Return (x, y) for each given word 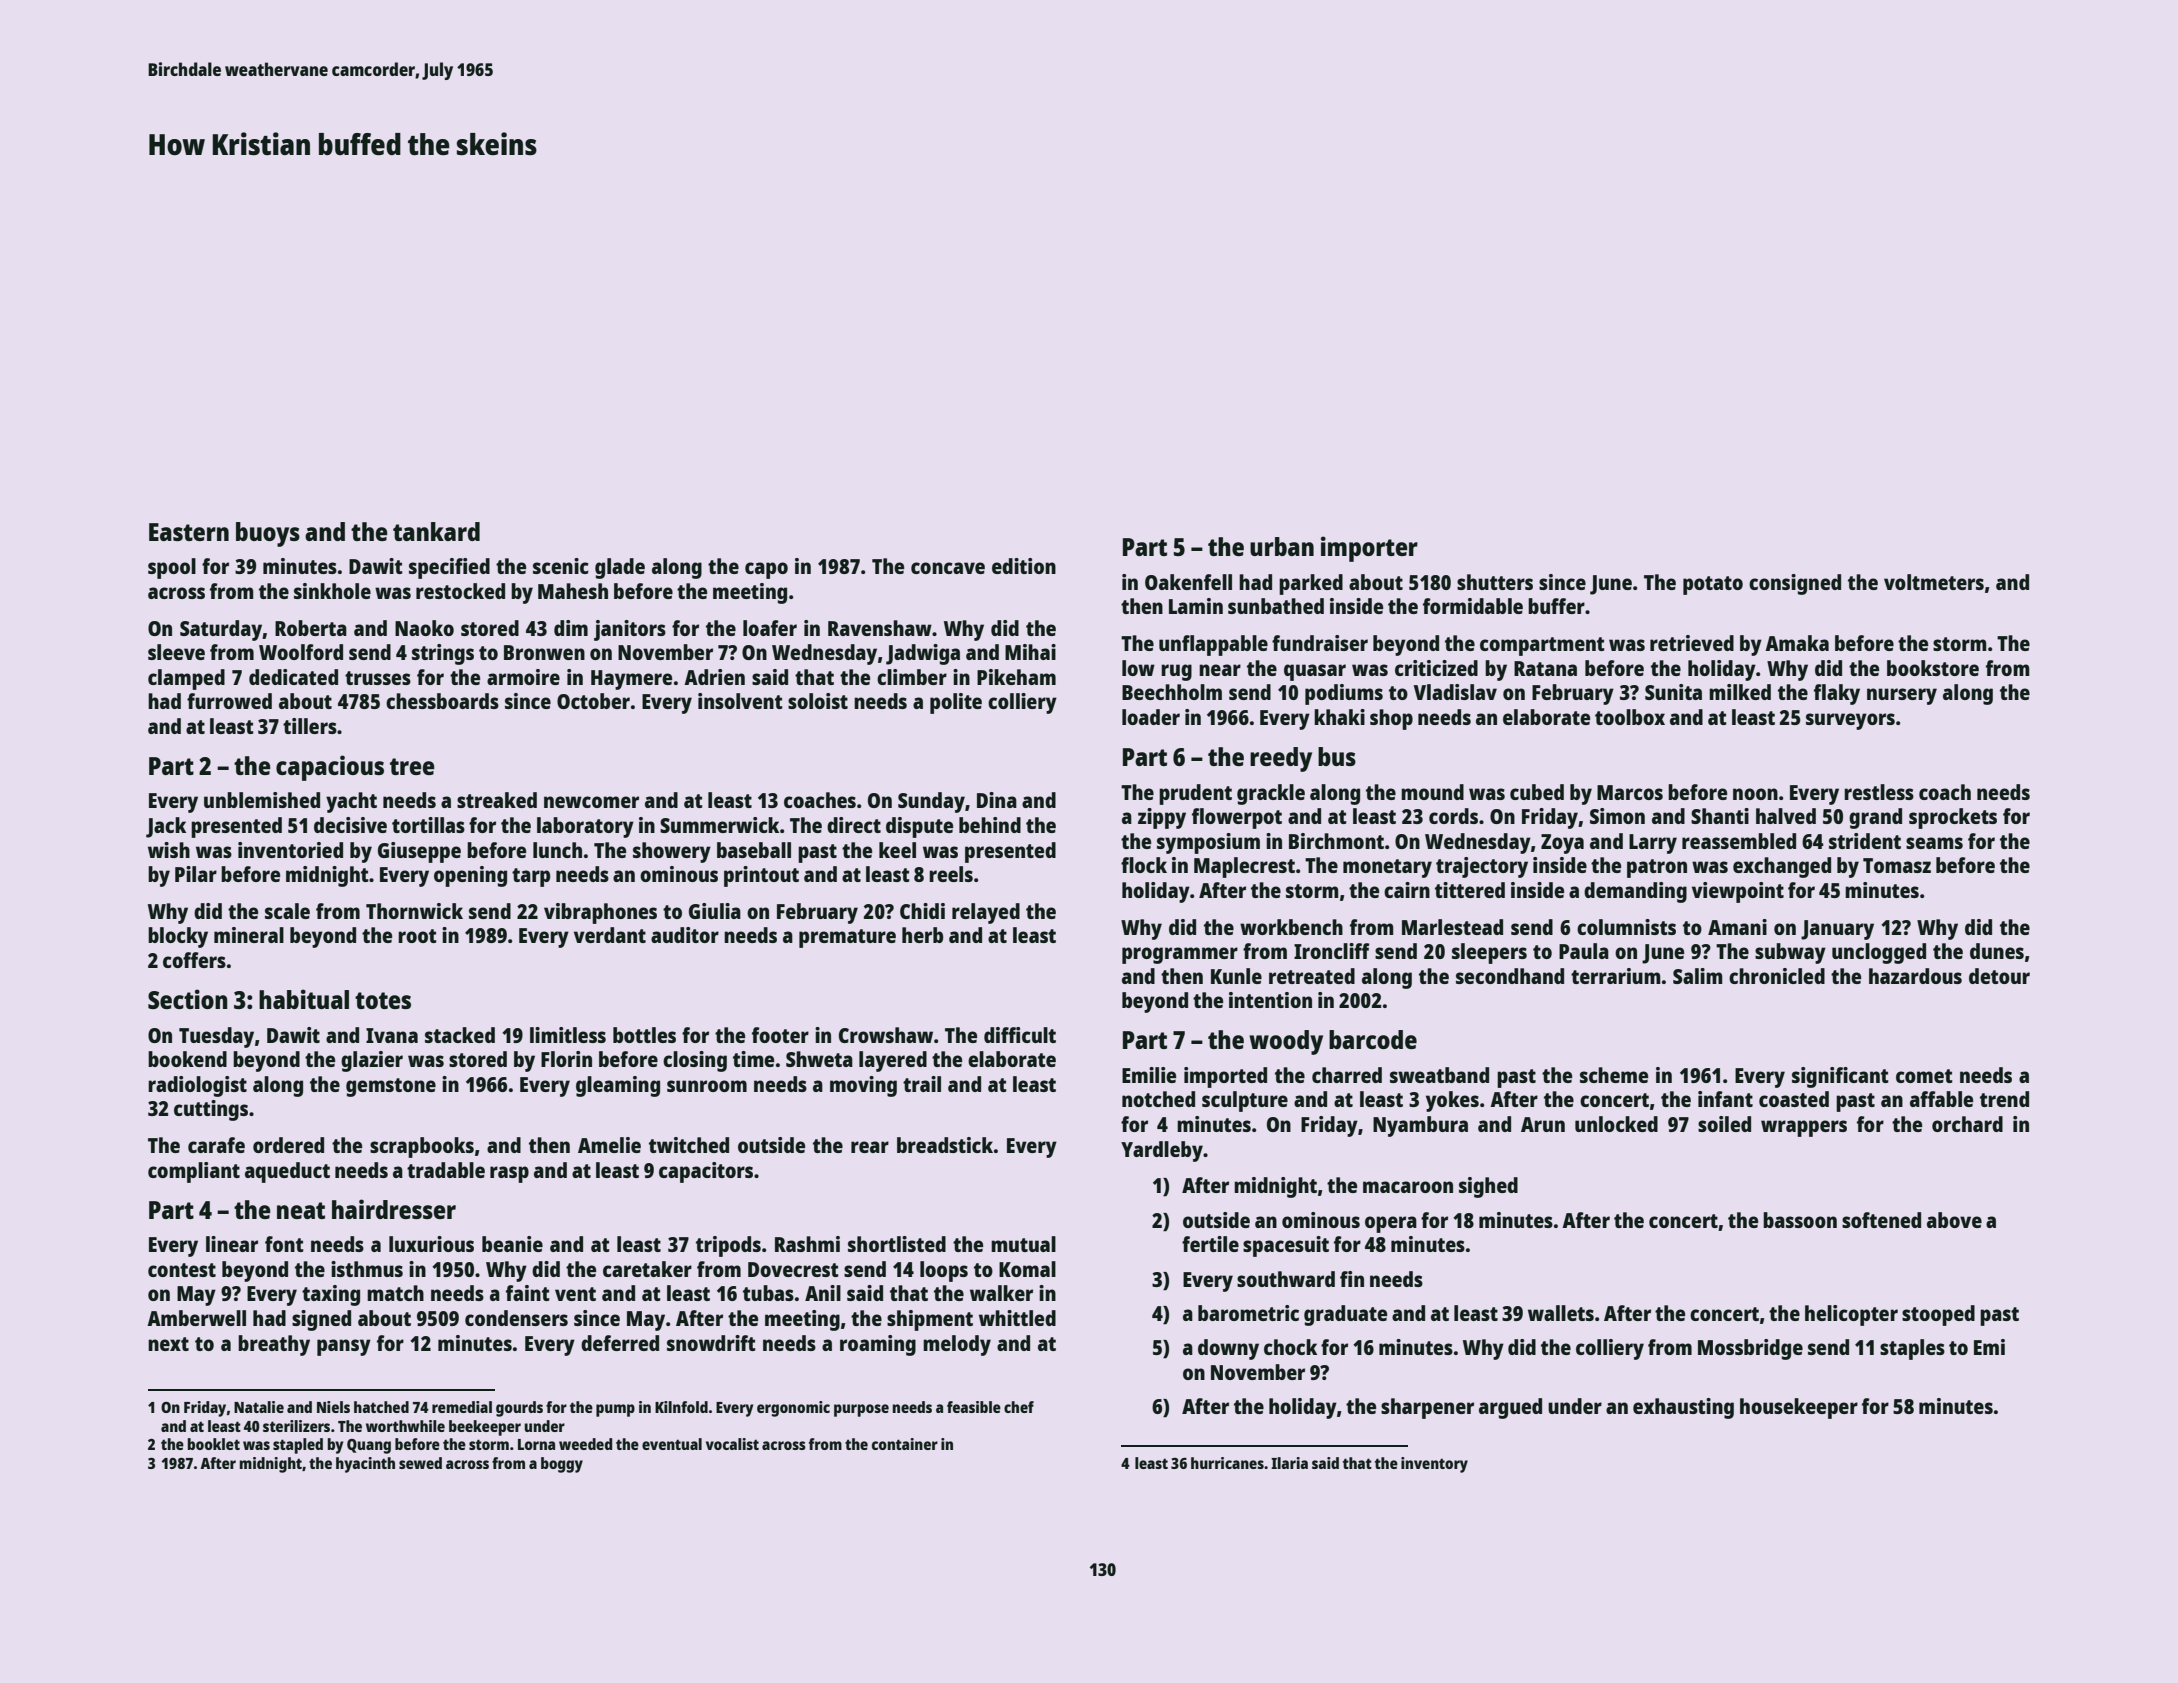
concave (948, 568)
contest (182, 1270)
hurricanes (1227, 1463)
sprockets (1953, 818)
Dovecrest (793, 1269)
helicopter (1851, 1315)
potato (1713, 585)
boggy (562, 1465)
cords (1453, 816)
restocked (460, 591)
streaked (497, 800)
